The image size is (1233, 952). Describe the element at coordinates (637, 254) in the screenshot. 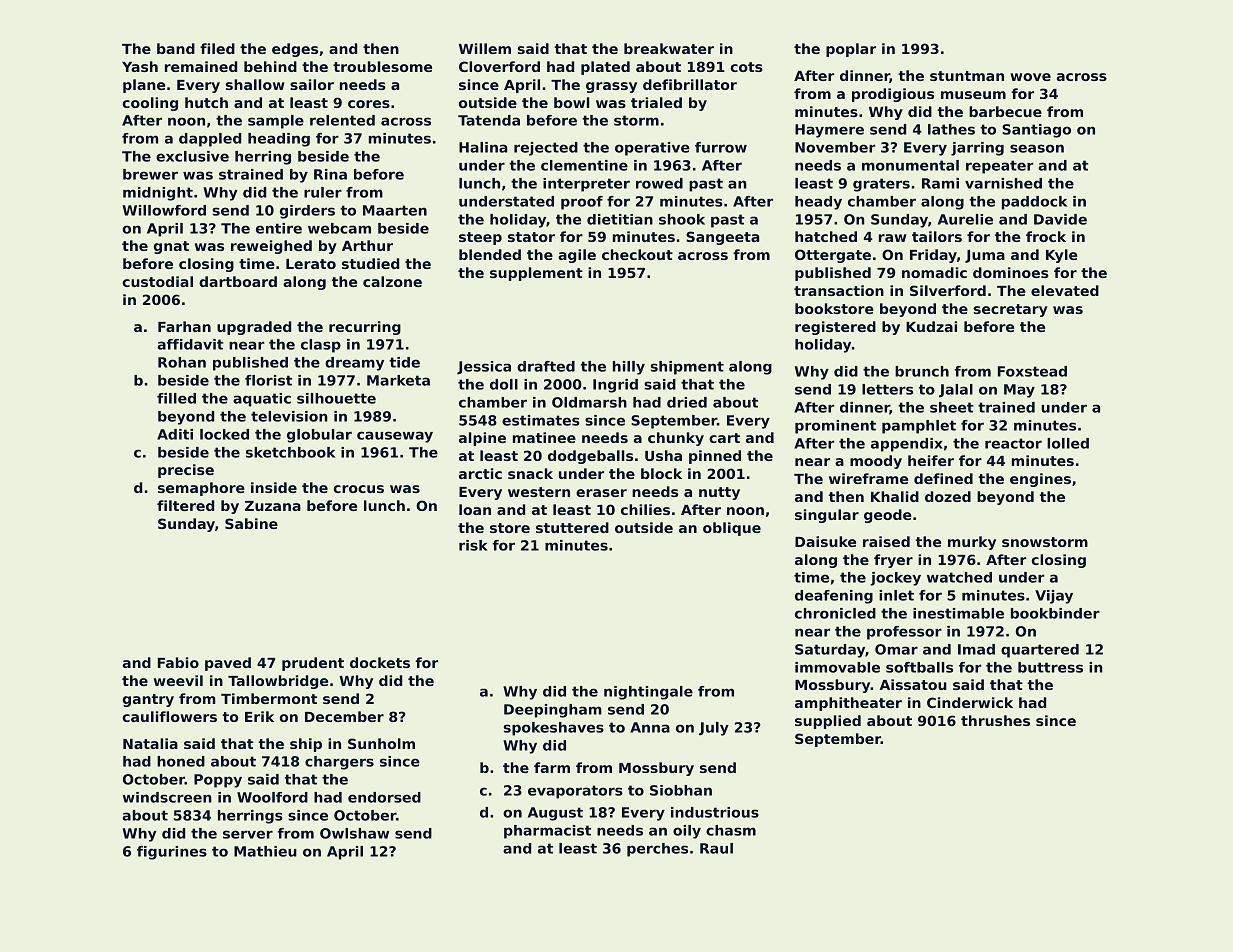

I see `checkout` at that location.
